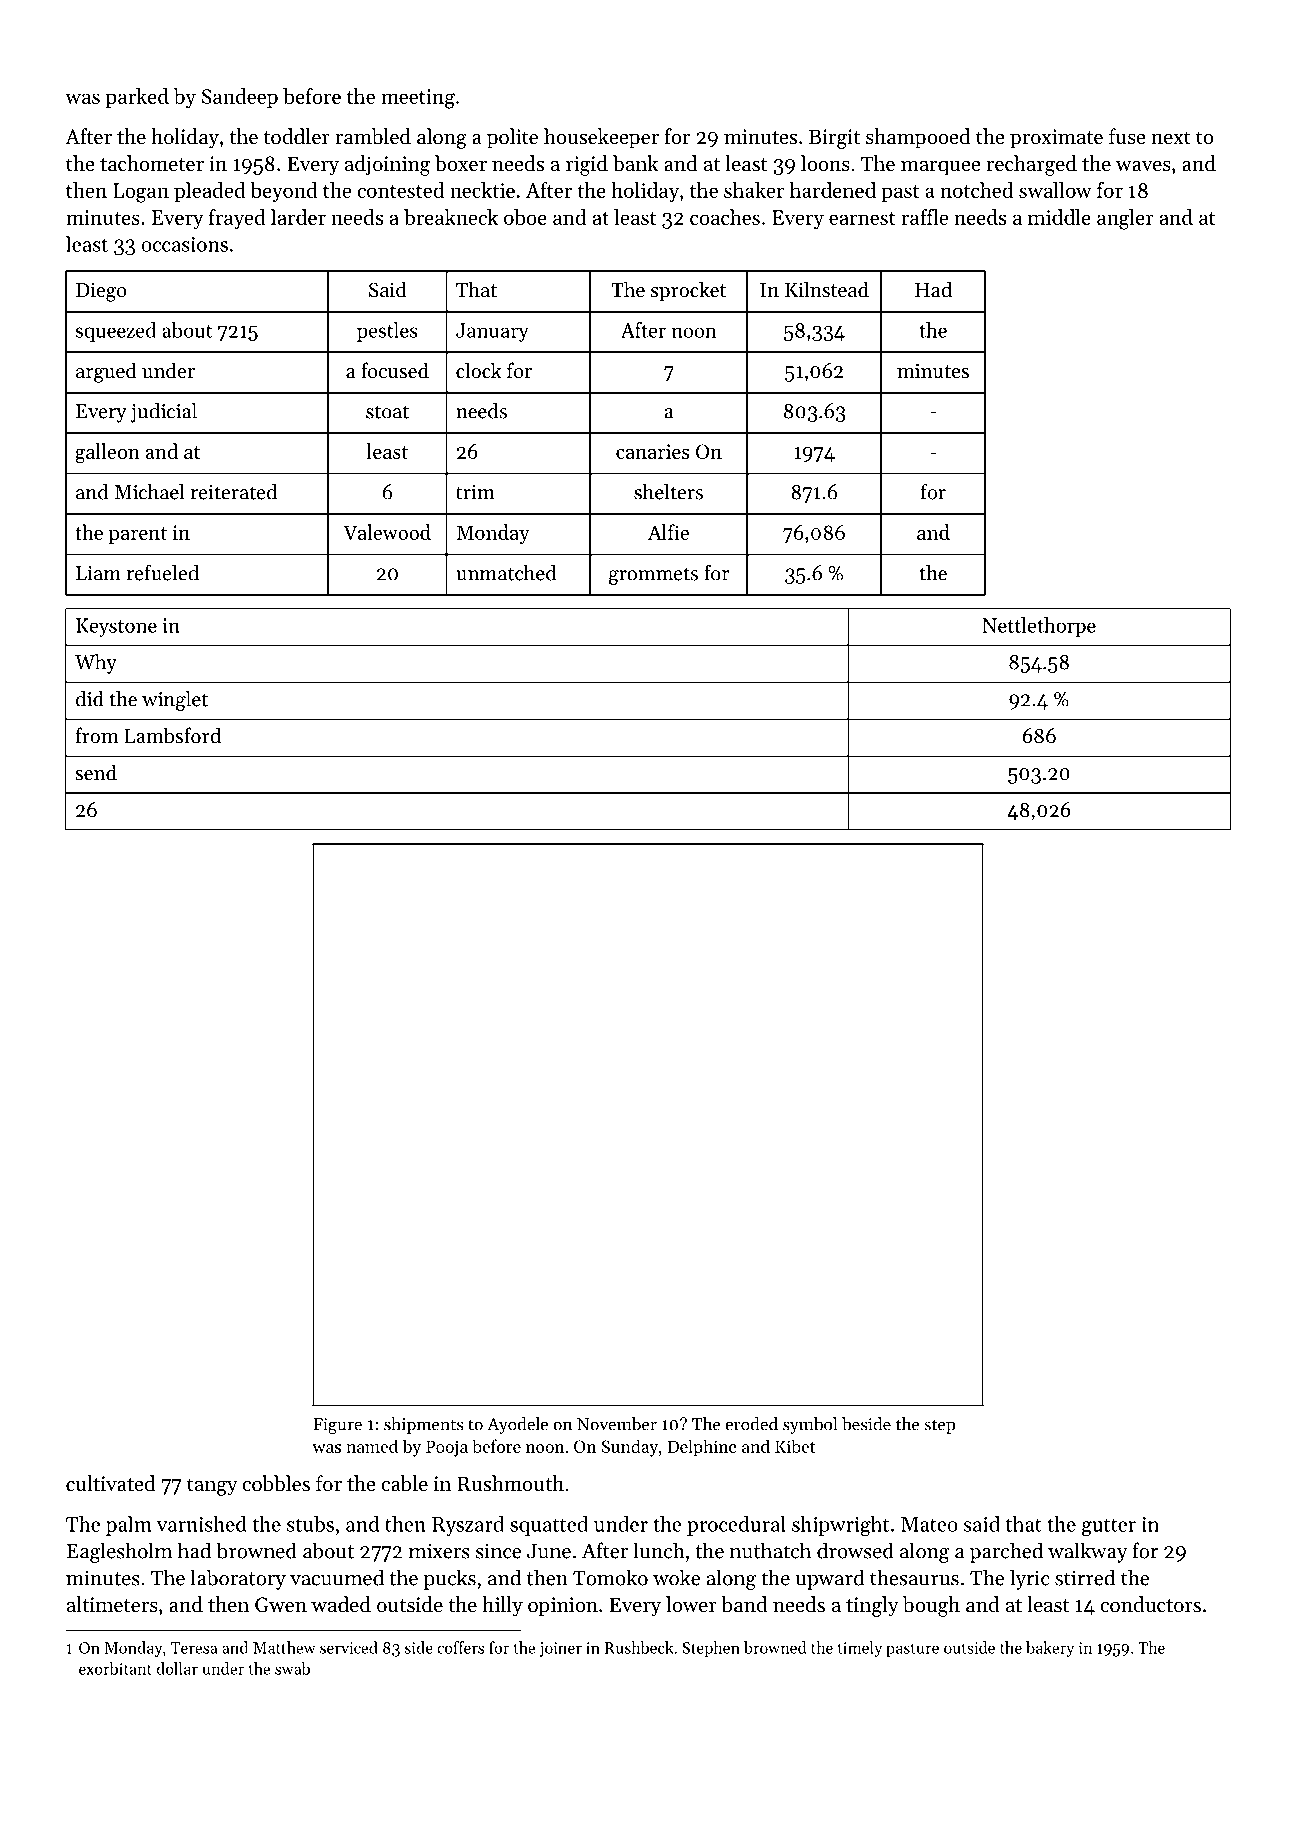 This document has height=1833, width=1296. What do you see at coordinates (1039, 627) in the document?
I see `Nettlethorpe` at bounding box center [1039, 627].
